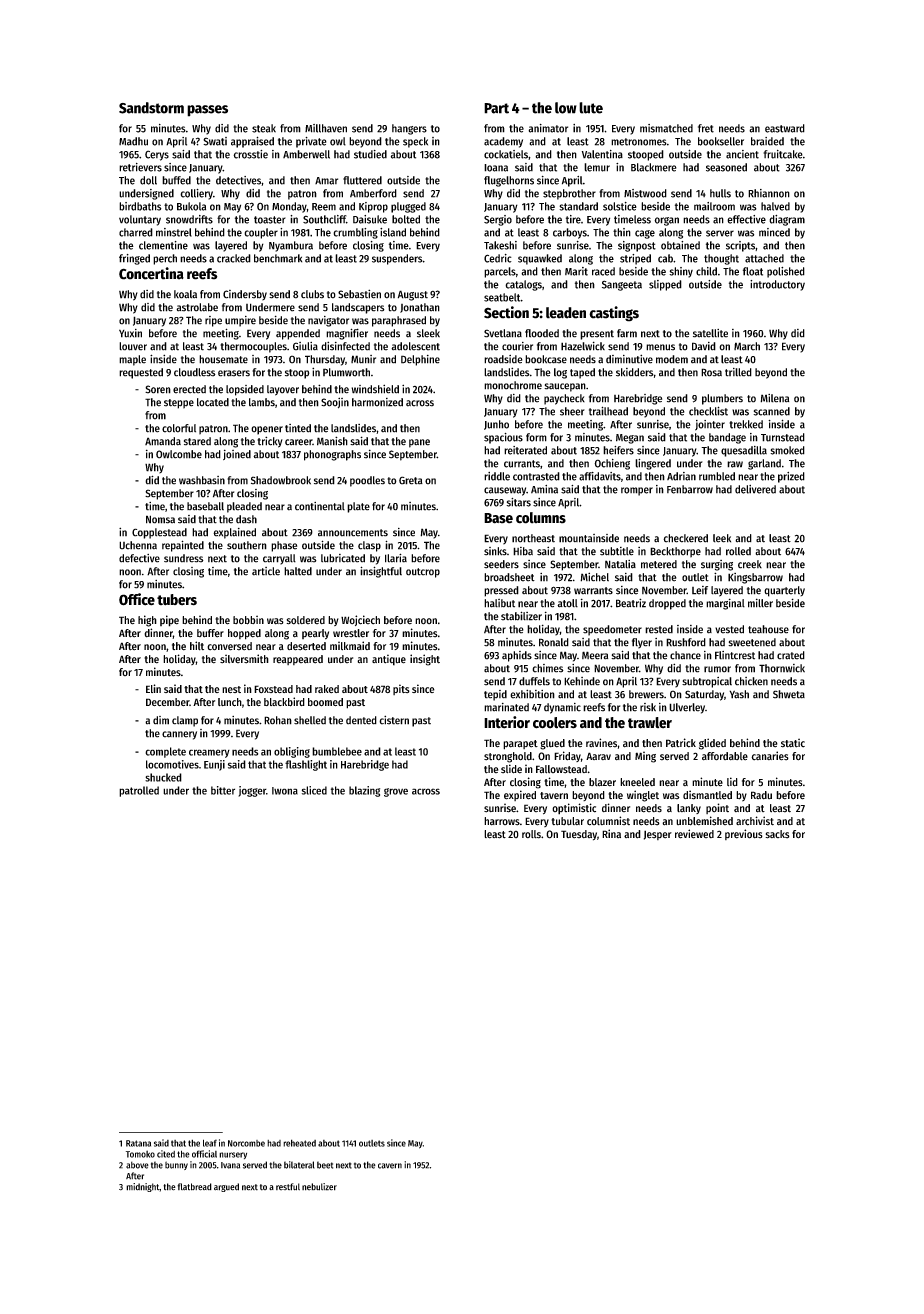  What do you see at coordinates (717, 565) in the screenshot?
I see `surging` at bounding box center [717, 565].
